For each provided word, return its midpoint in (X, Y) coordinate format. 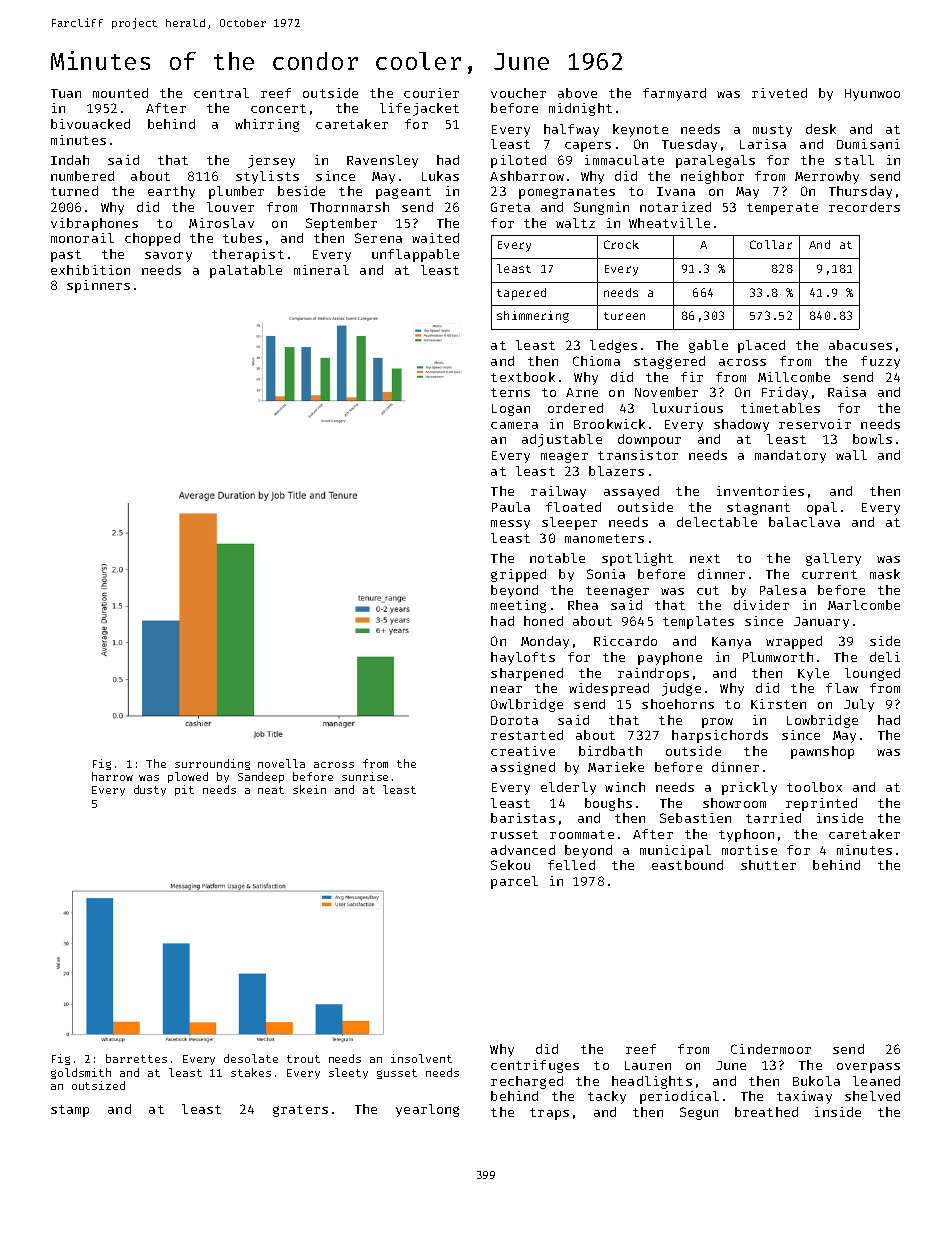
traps (549, 1114)
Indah (70, 160)
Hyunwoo (872, 95)
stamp (70, 1111)
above (577, 93)
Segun (699, 1113)
